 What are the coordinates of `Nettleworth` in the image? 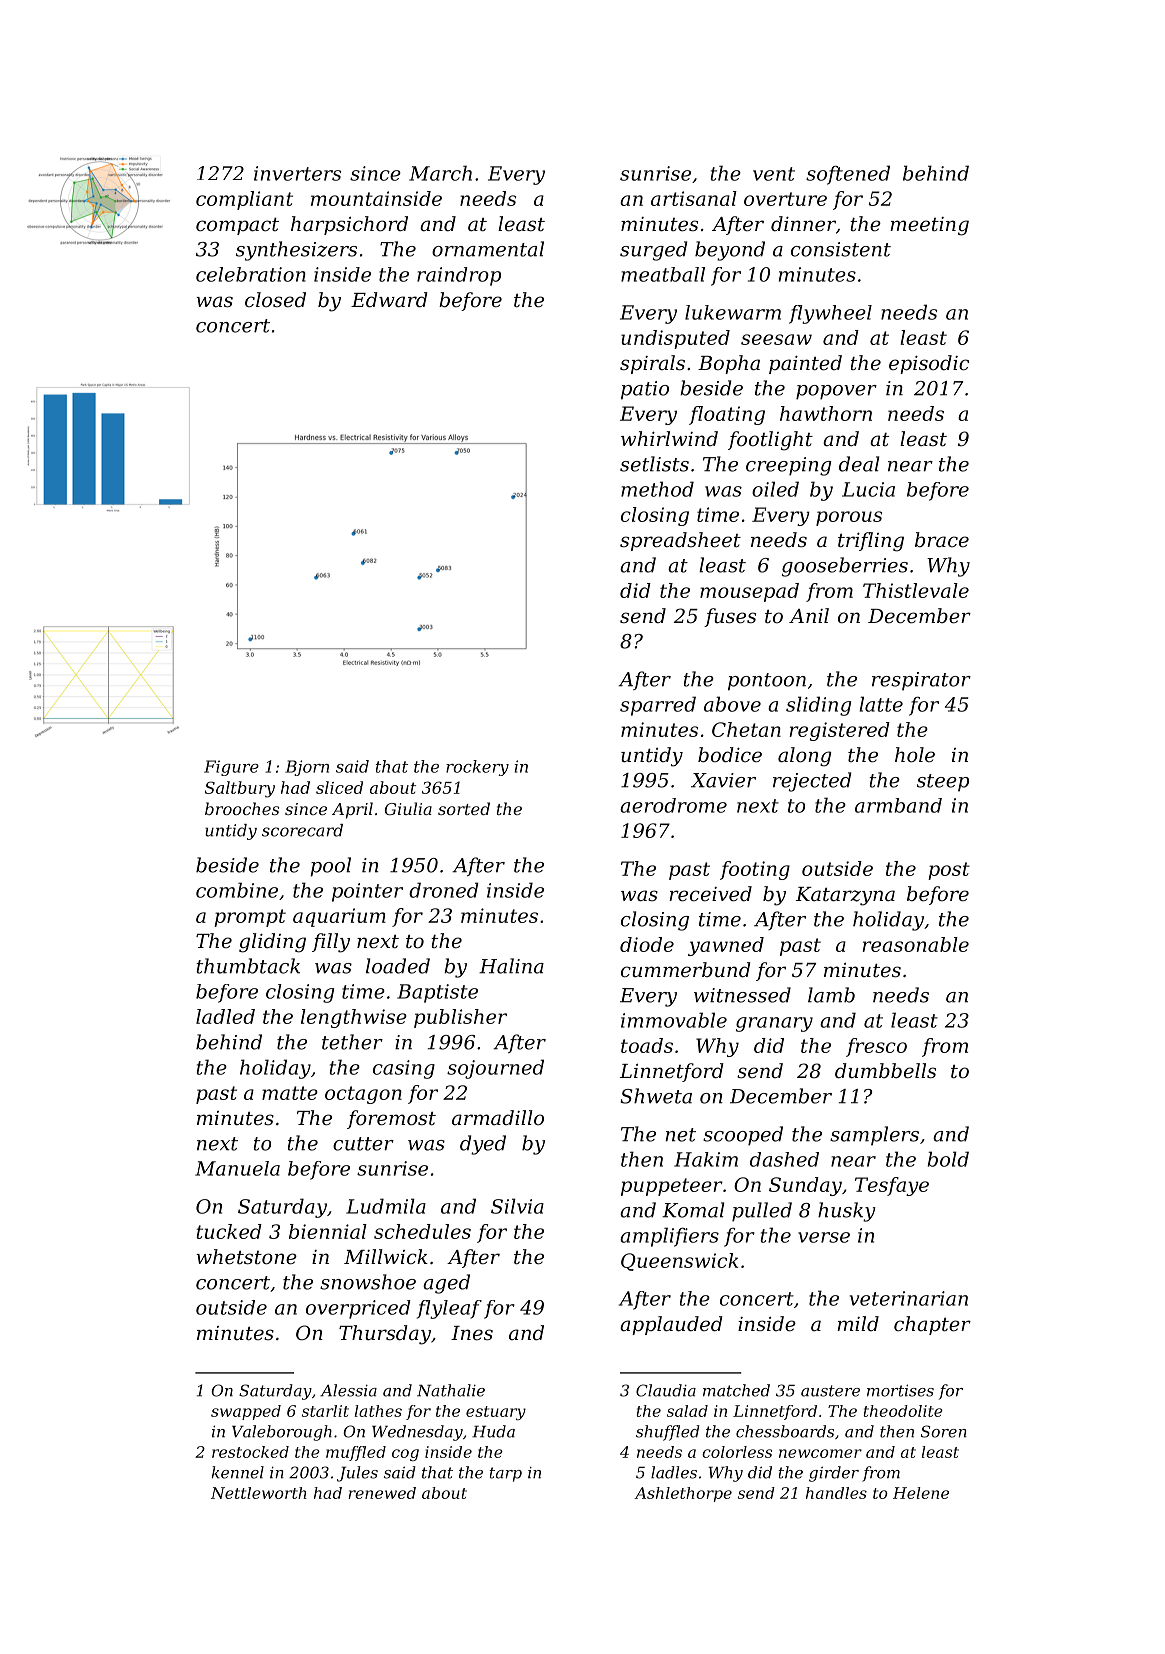 It's located at (259, 1493).
